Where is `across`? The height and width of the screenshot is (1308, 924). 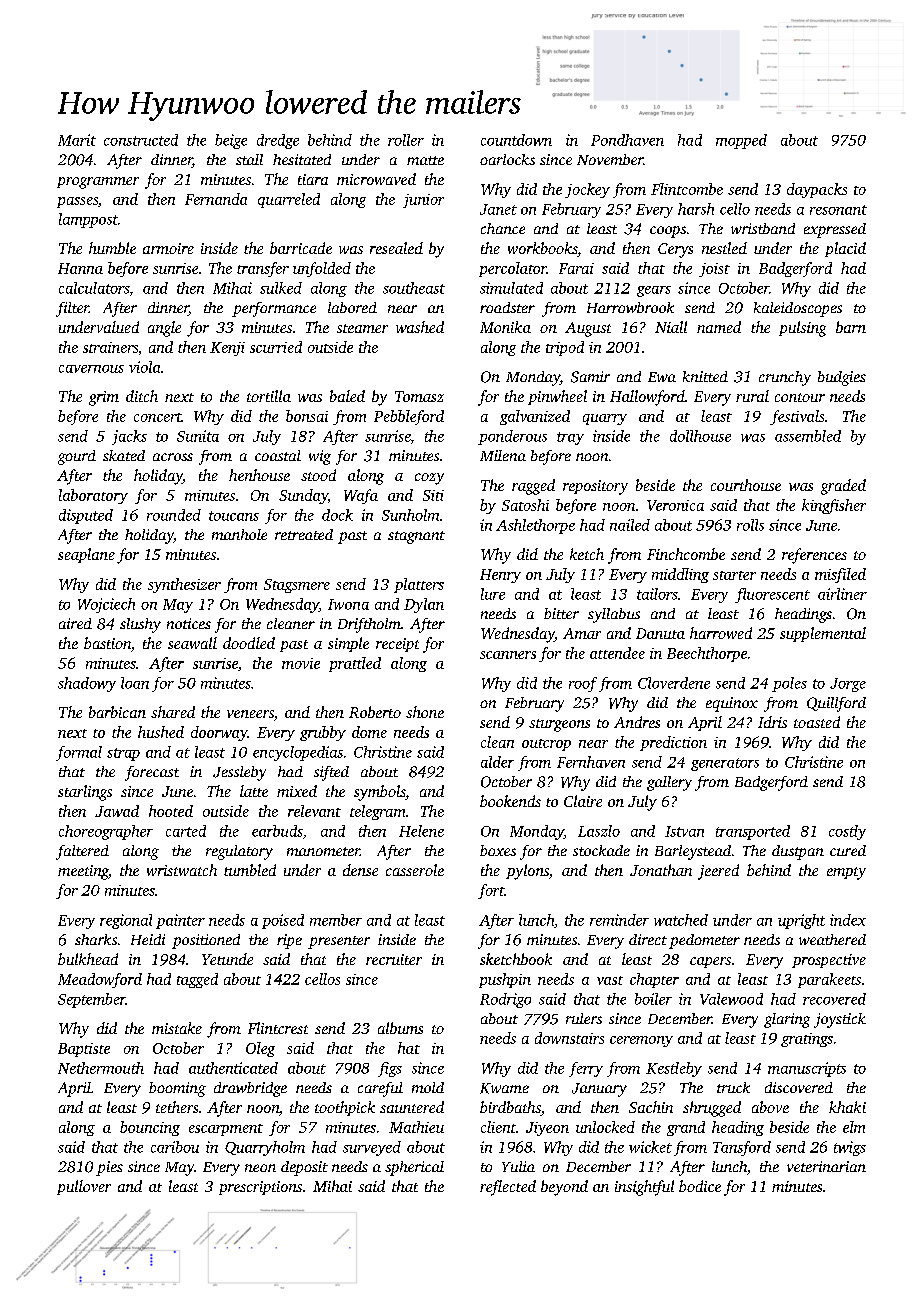 across is located at coordinates (173, 457).
